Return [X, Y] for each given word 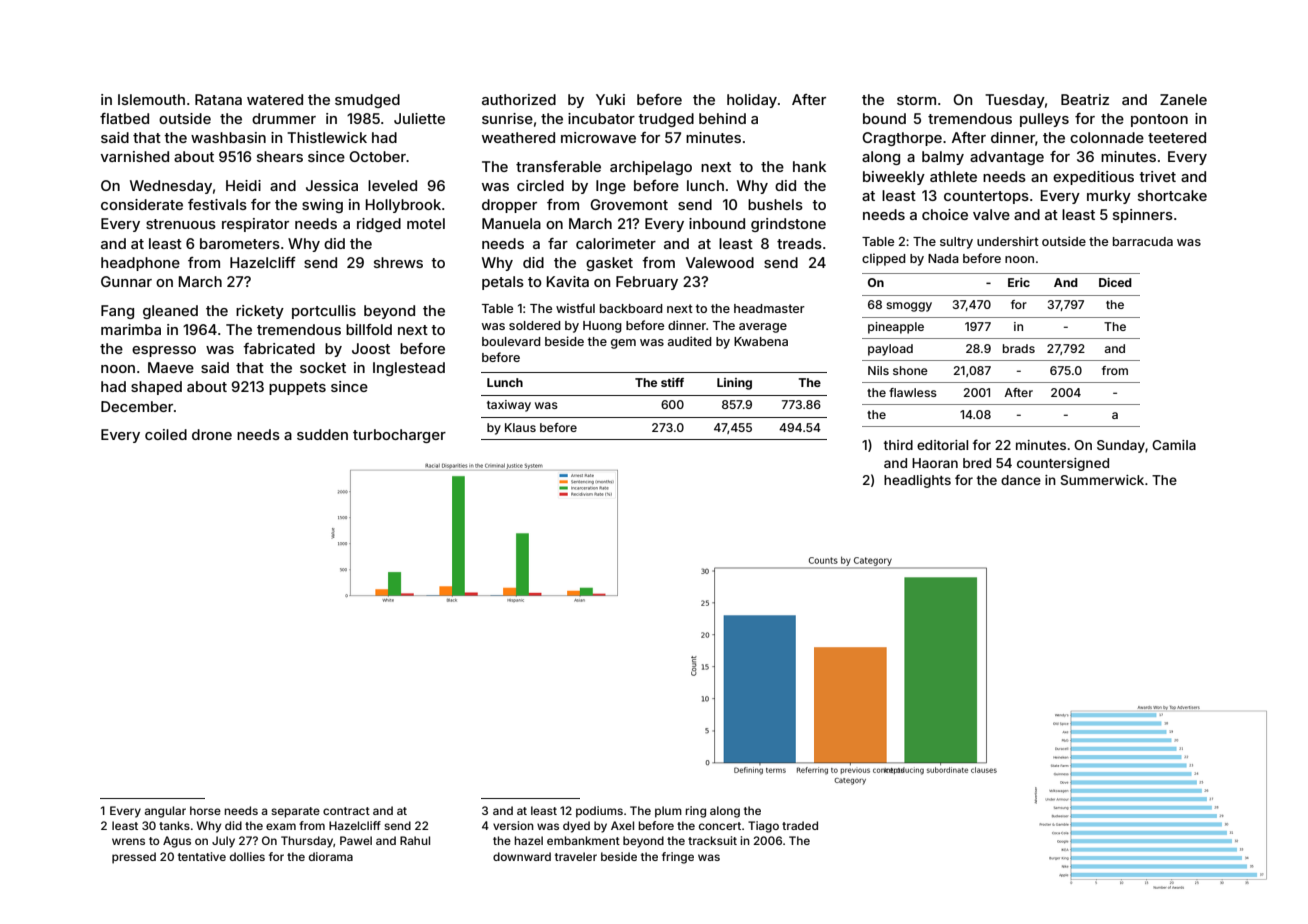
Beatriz [1085, 99]
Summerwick [1102, 480]
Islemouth [151, 99]
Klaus [520, 427]
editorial [942, 445]
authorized [519, 99]
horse [205, 810]
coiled [166, 434]
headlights [917, 481]
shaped [156, 388]
